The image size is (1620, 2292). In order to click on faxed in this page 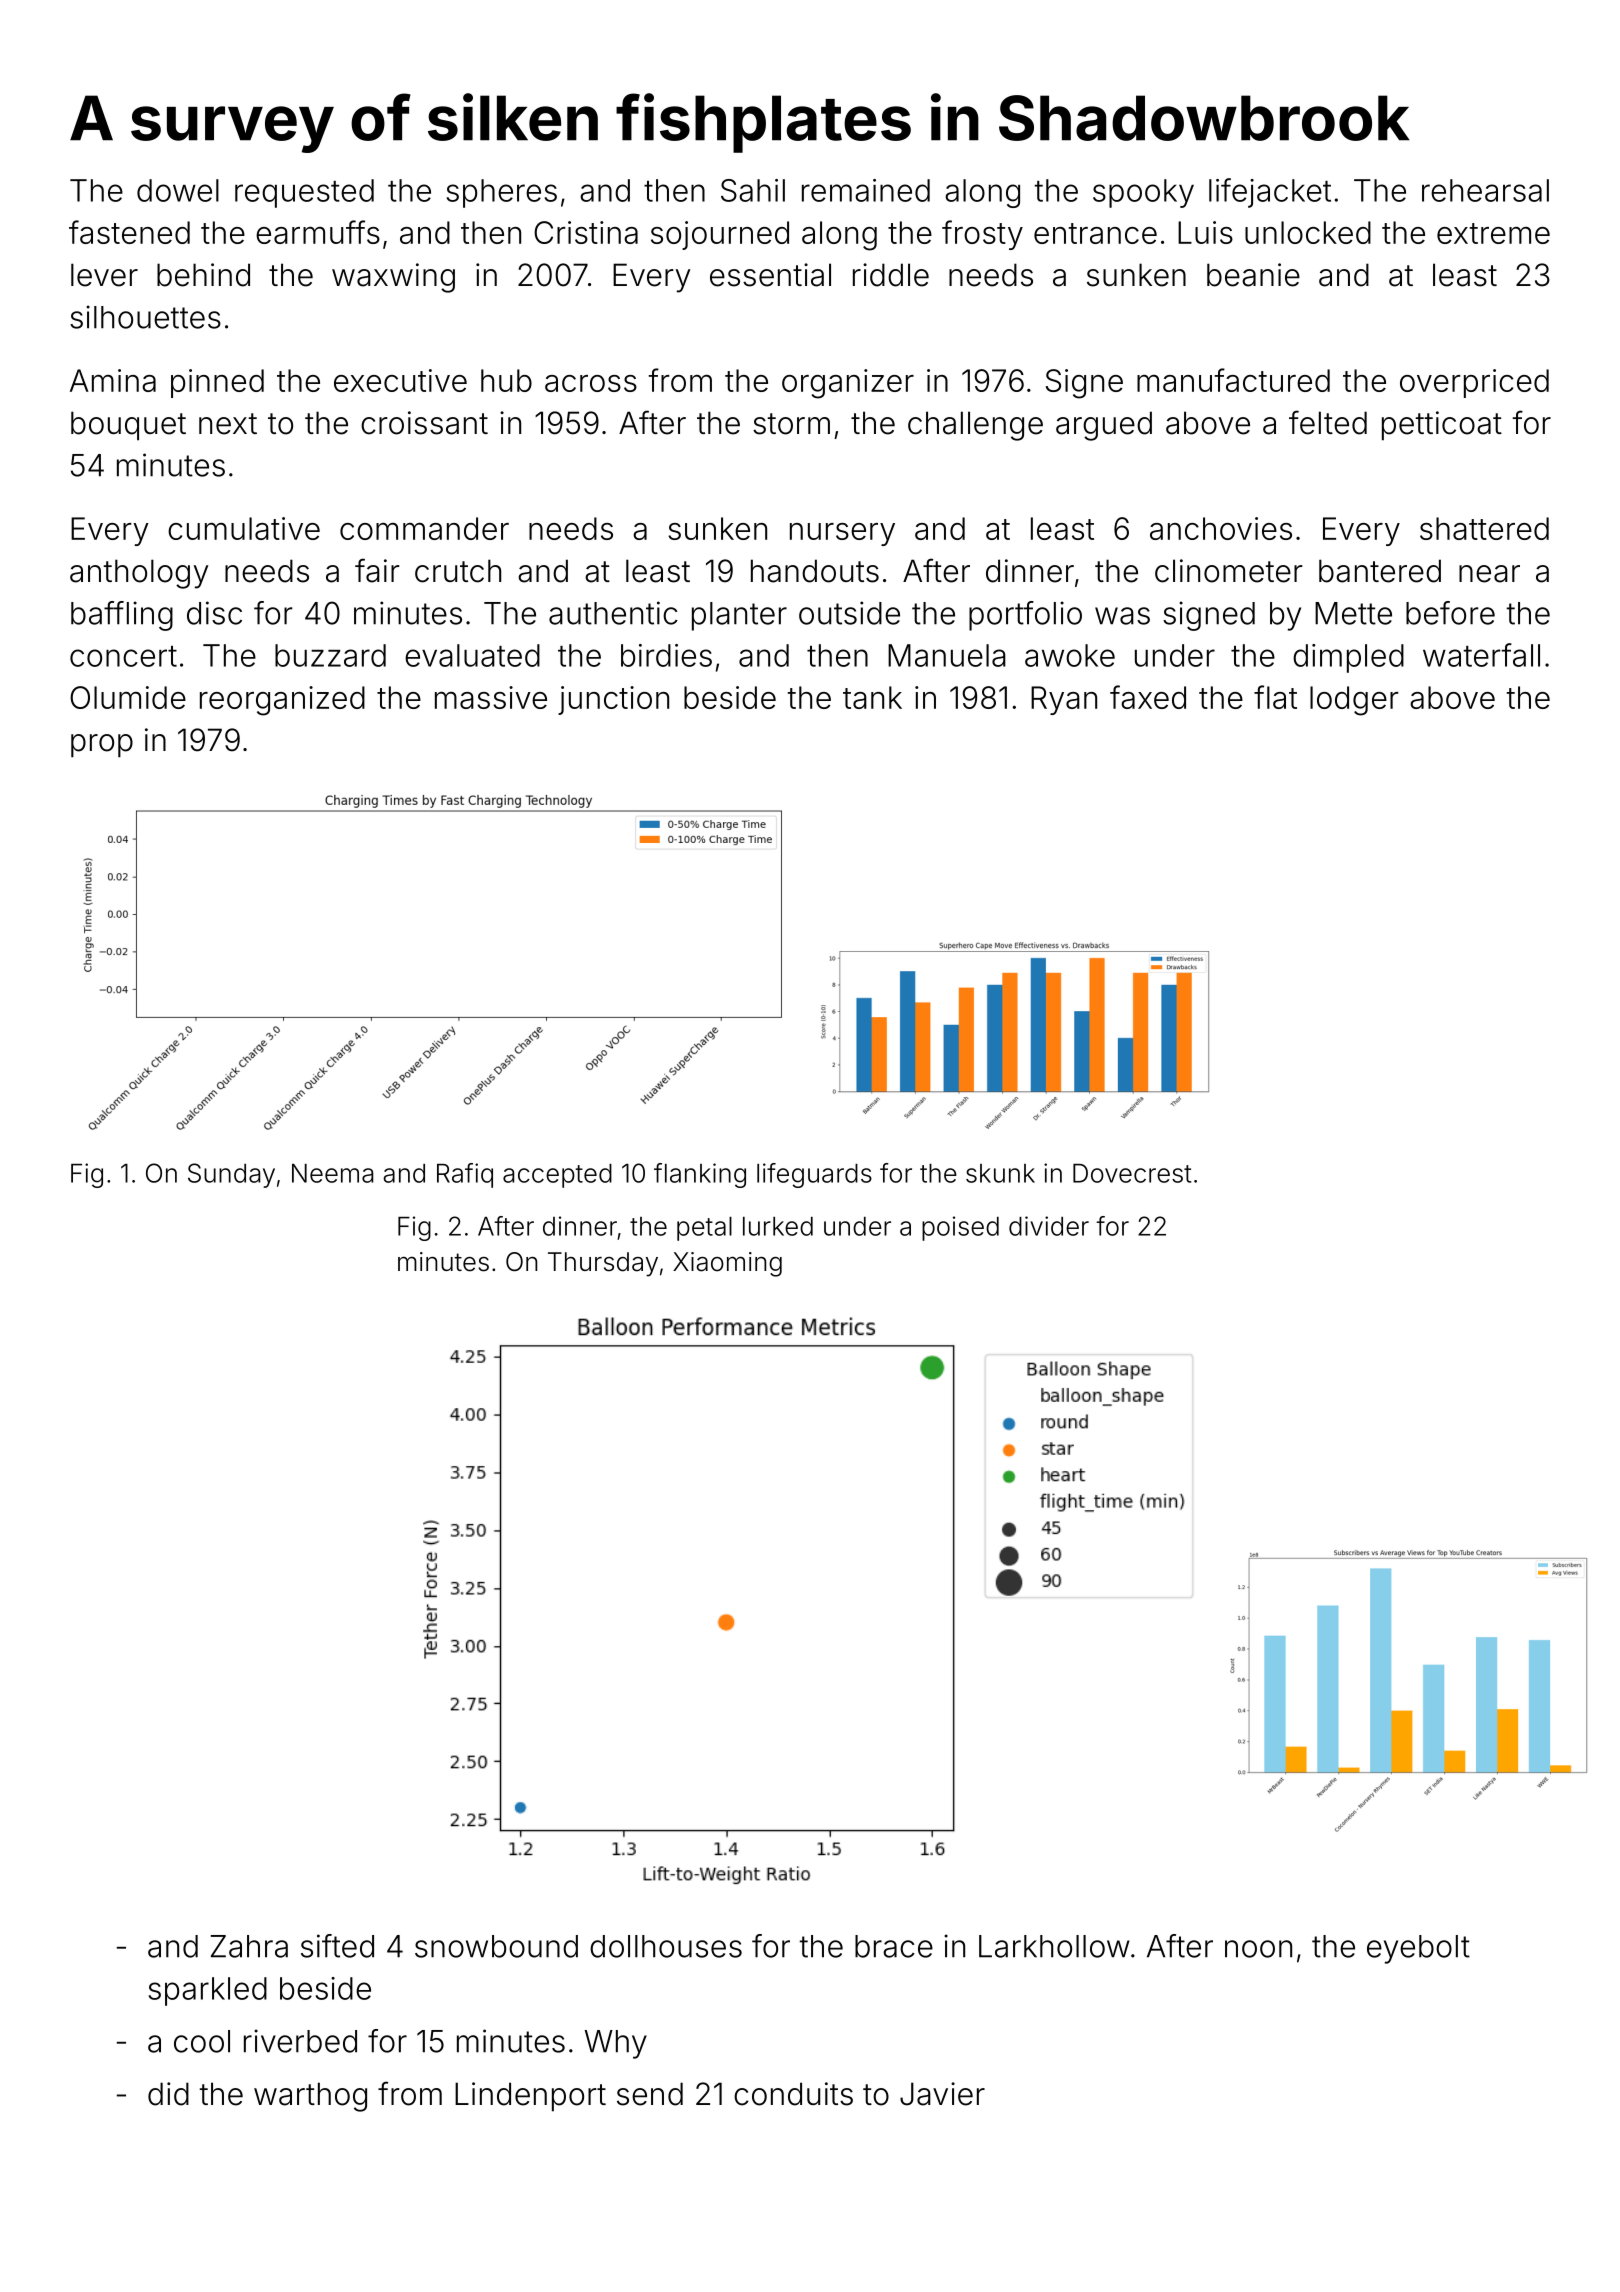, I will do `click(1148, 697)`.
